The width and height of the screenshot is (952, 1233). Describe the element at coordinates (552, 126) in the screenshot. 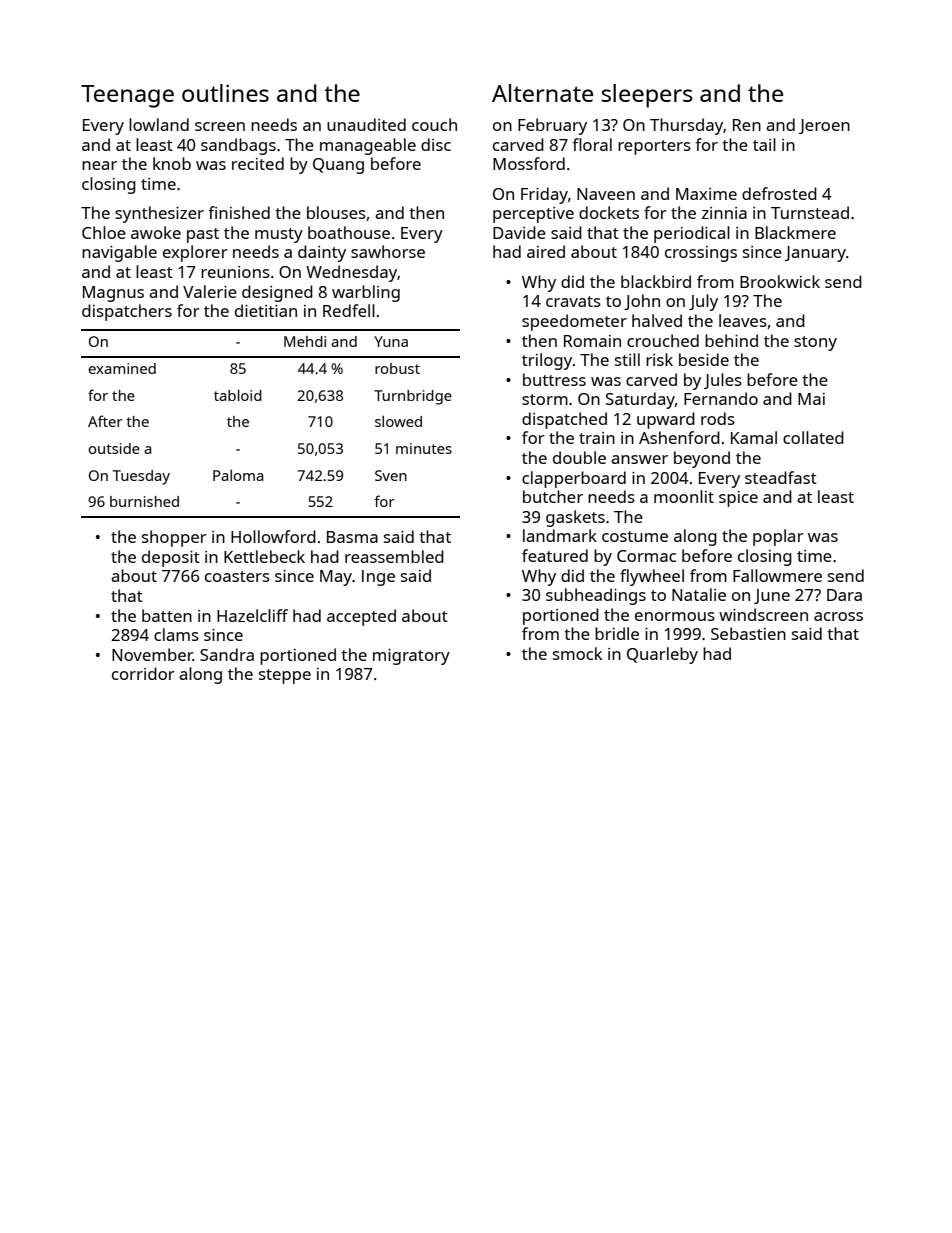

I see `February` at that location.
